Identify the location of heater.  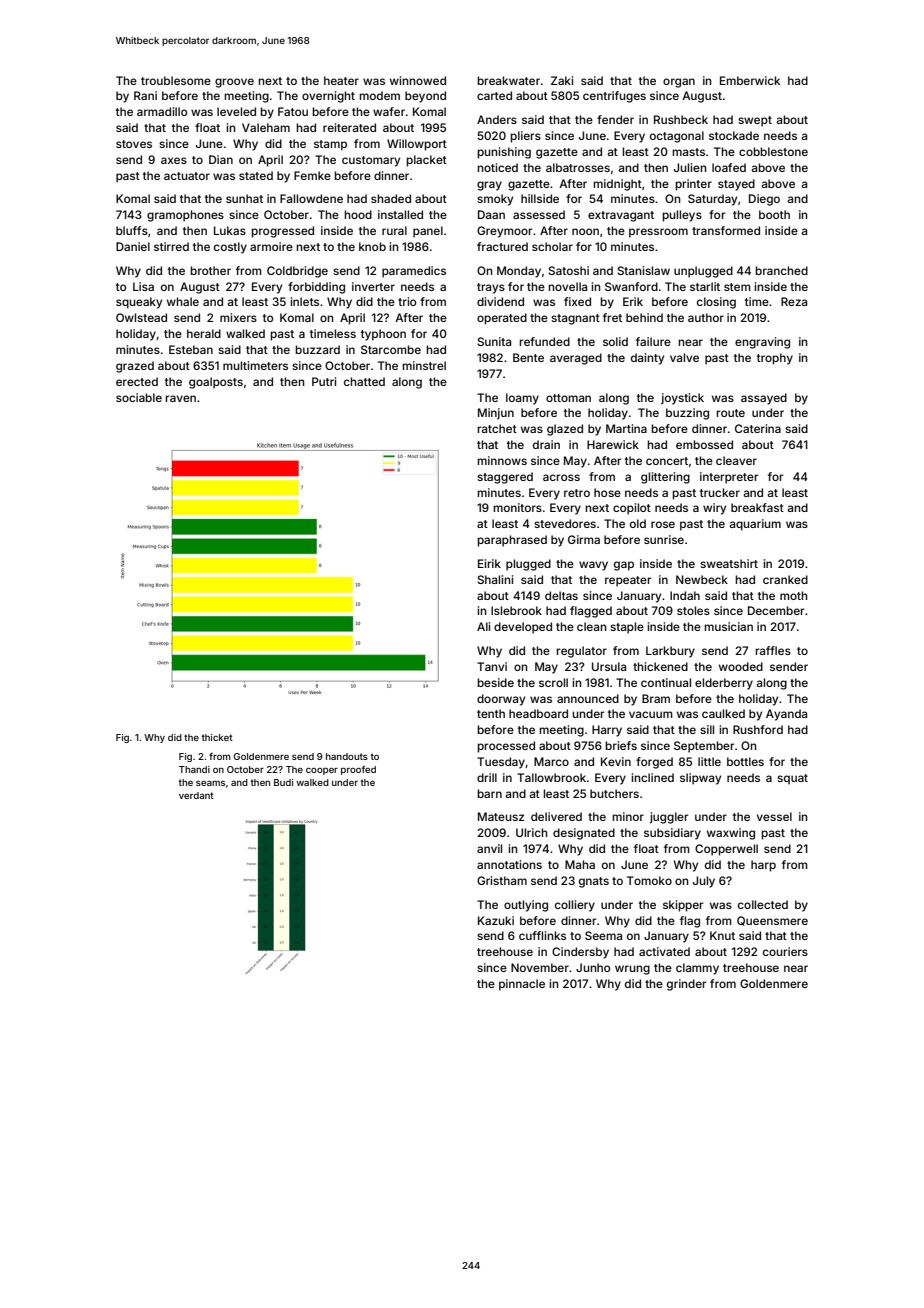
(341, 80).
